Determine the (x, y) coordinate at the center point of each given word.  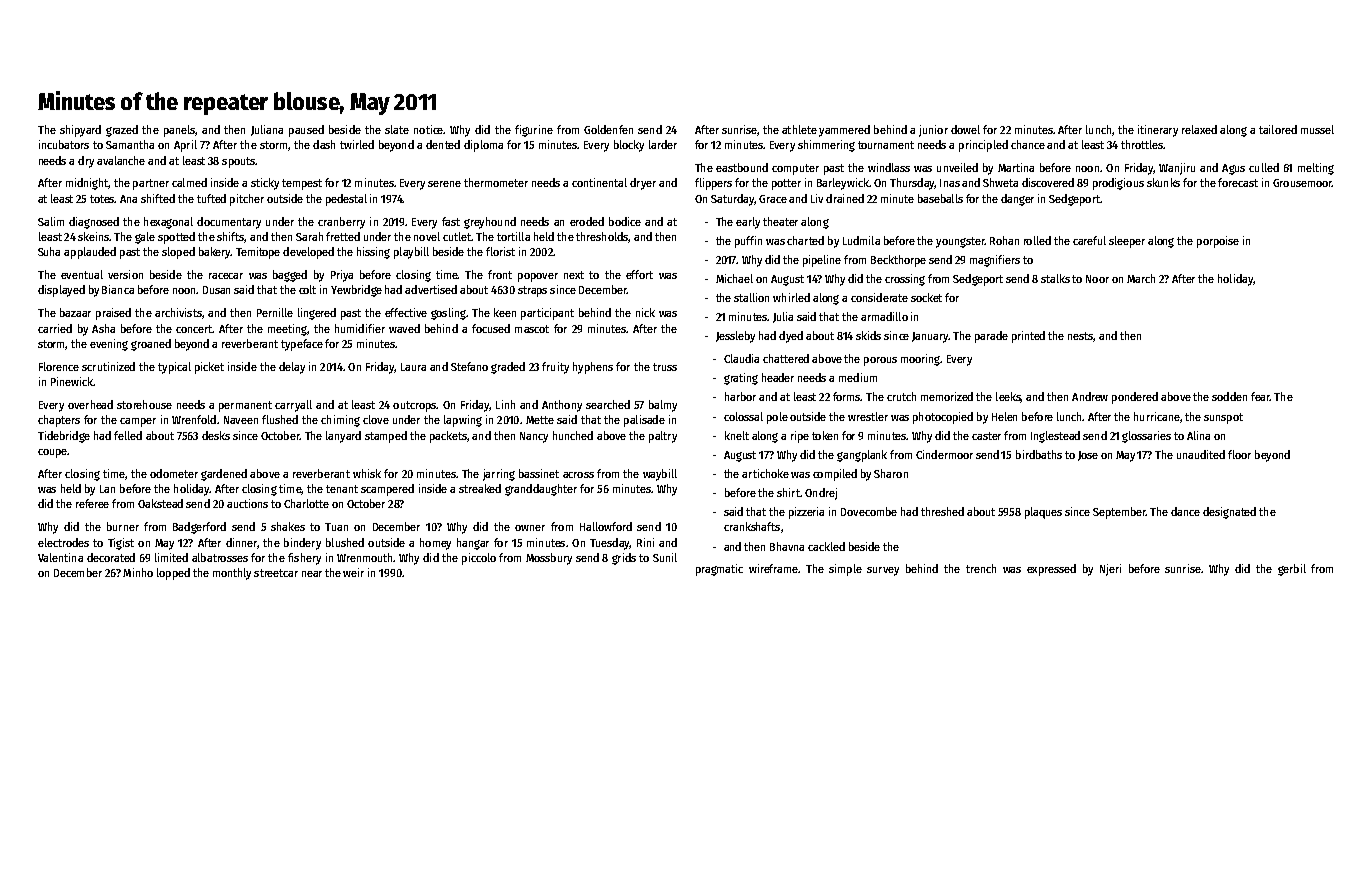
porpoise (1218, 242)
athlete (799, 129)
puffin (748, 242)
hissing (373, 253)
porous (880, 361)
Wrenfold (194, 419)
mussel (1317, 129)
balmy (663, 406)
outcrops (414, 406)
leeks (1008, 397)
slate (397, 129)
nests (1081, 337)
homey (435, 544)
